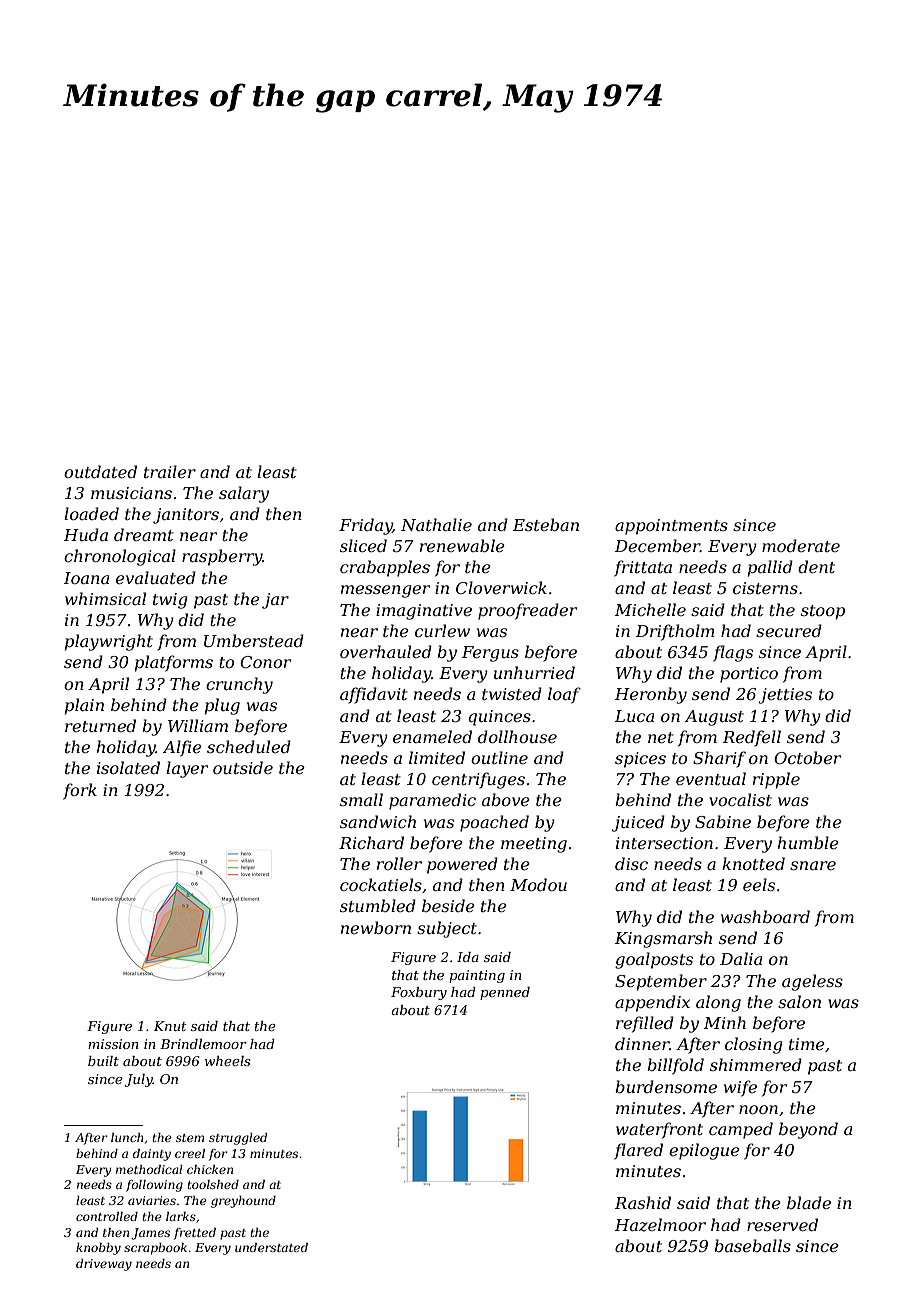 This page has width=924, height=1308. What do you see at coordinates (432, 801) in the page?
I see `paramedic` at bounding box center [432, 801].
